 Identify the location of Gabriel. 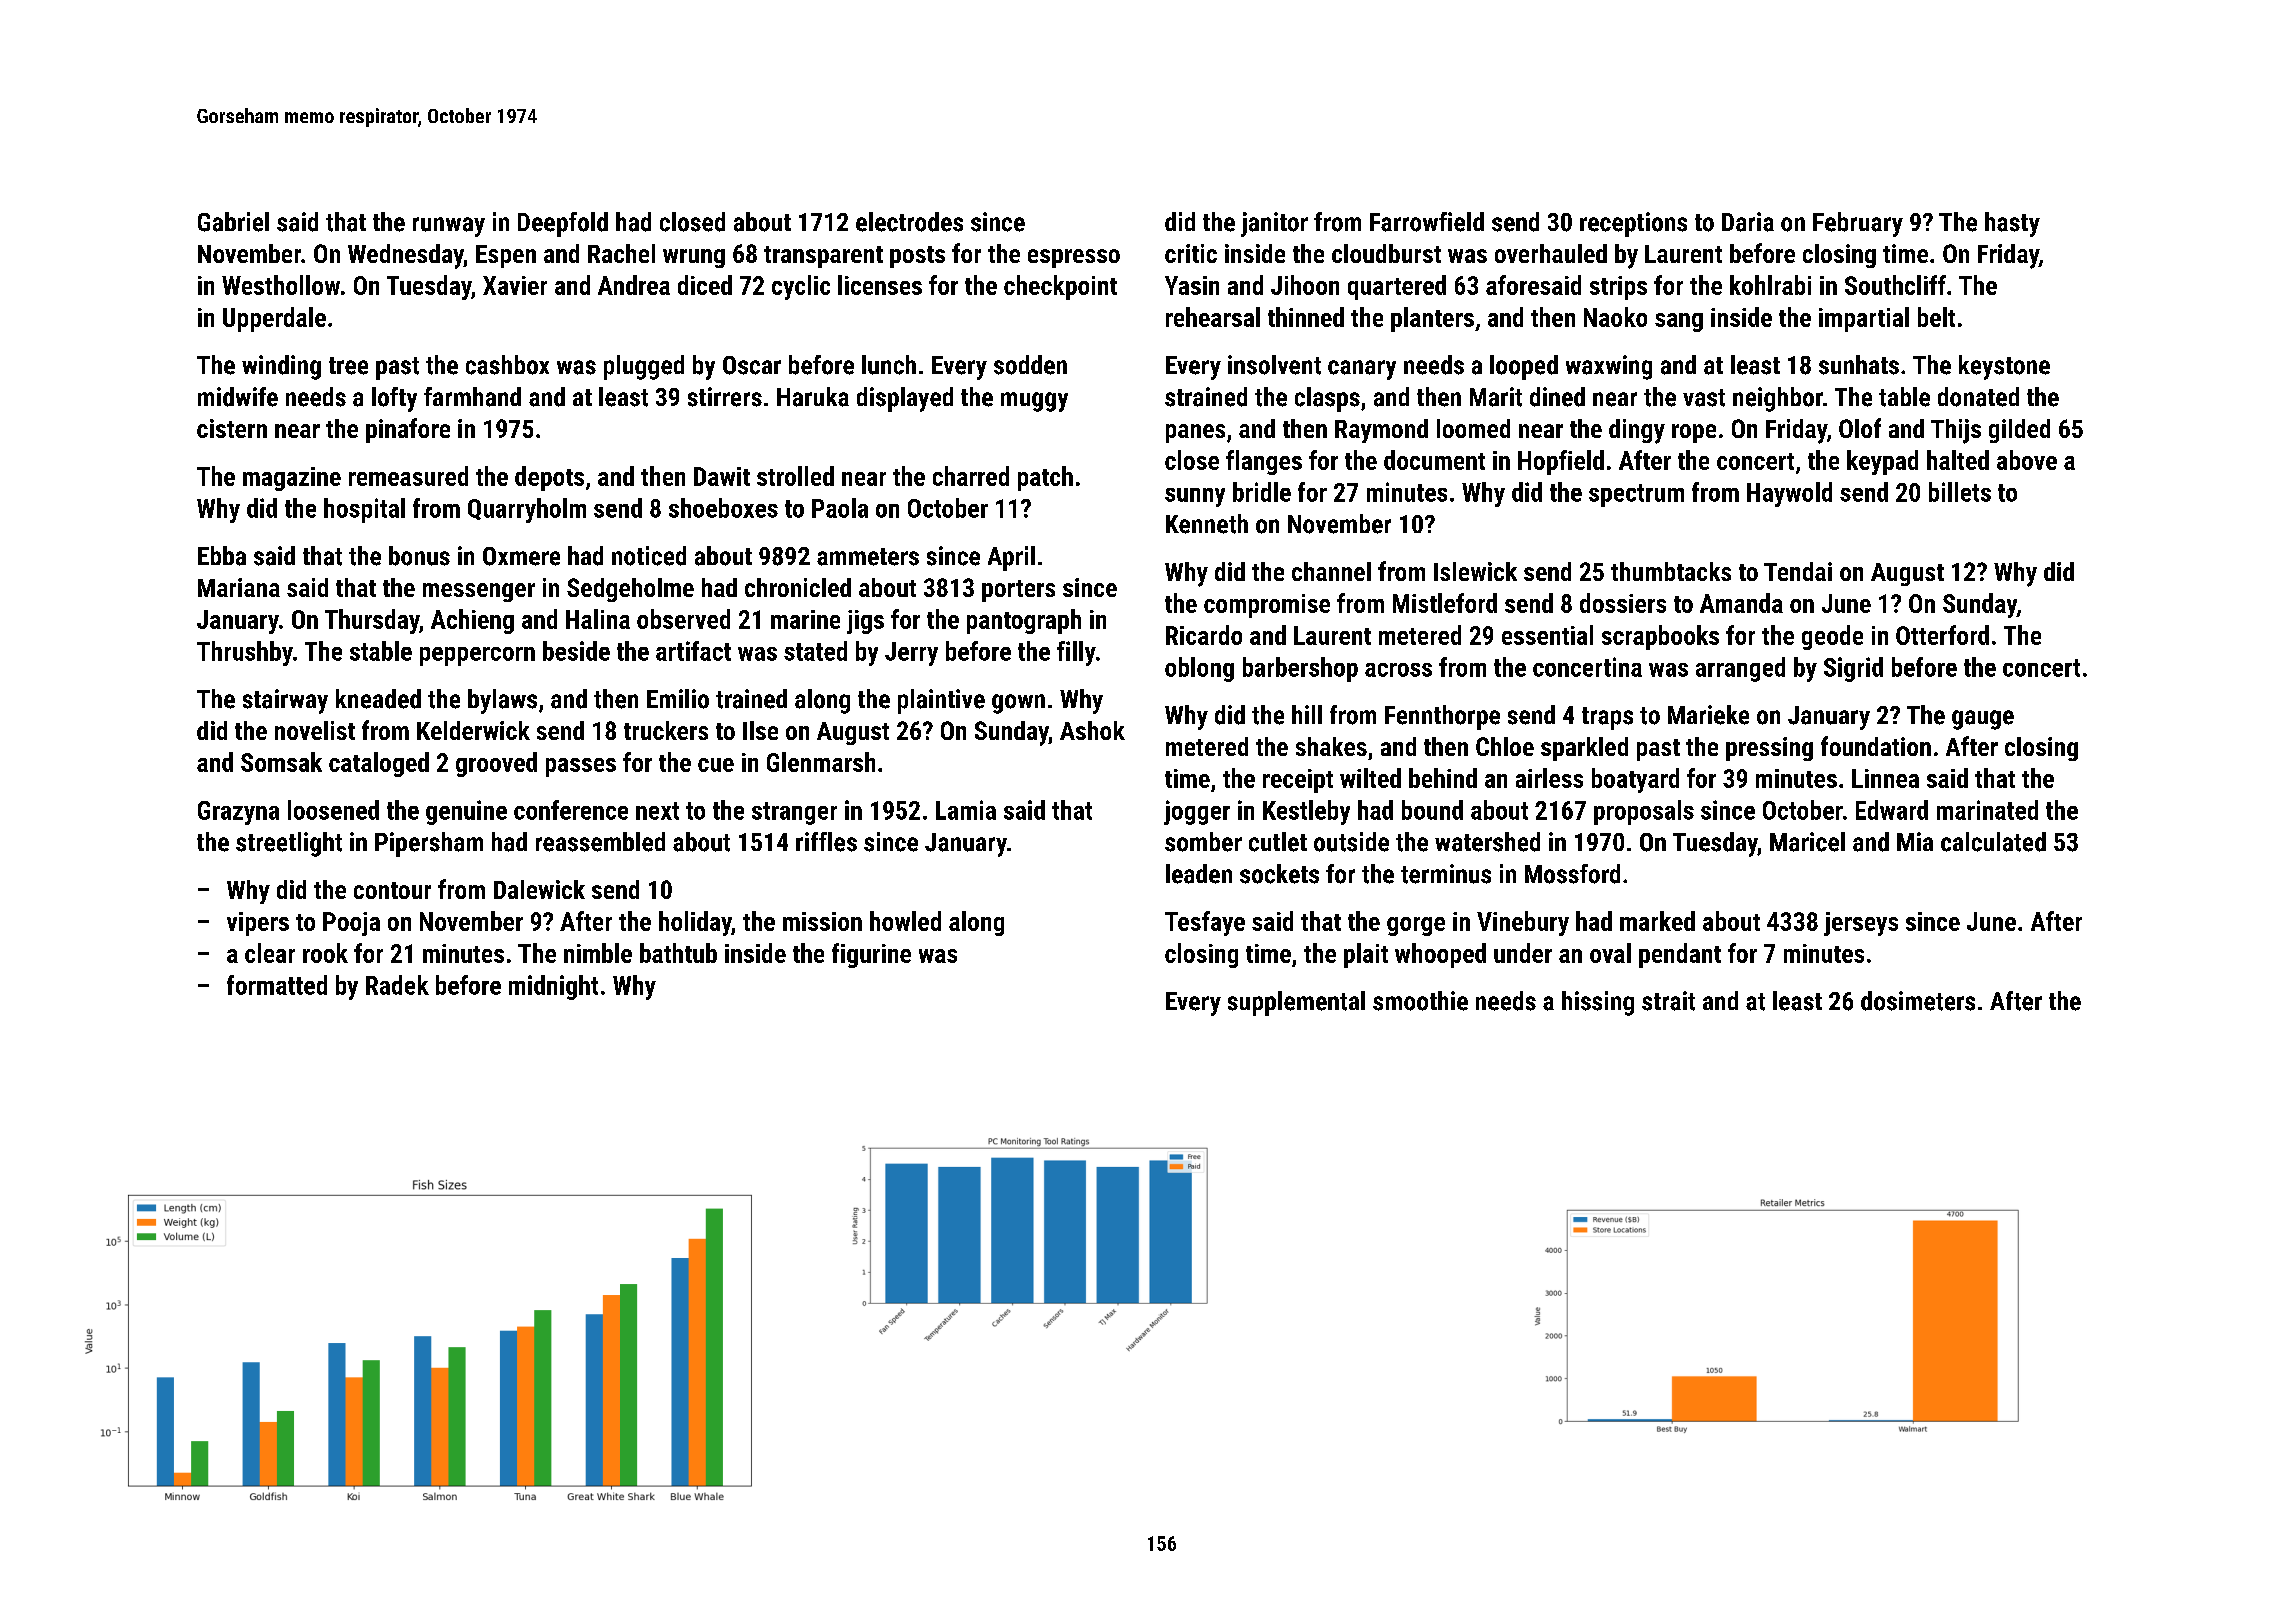
(233, 222).
